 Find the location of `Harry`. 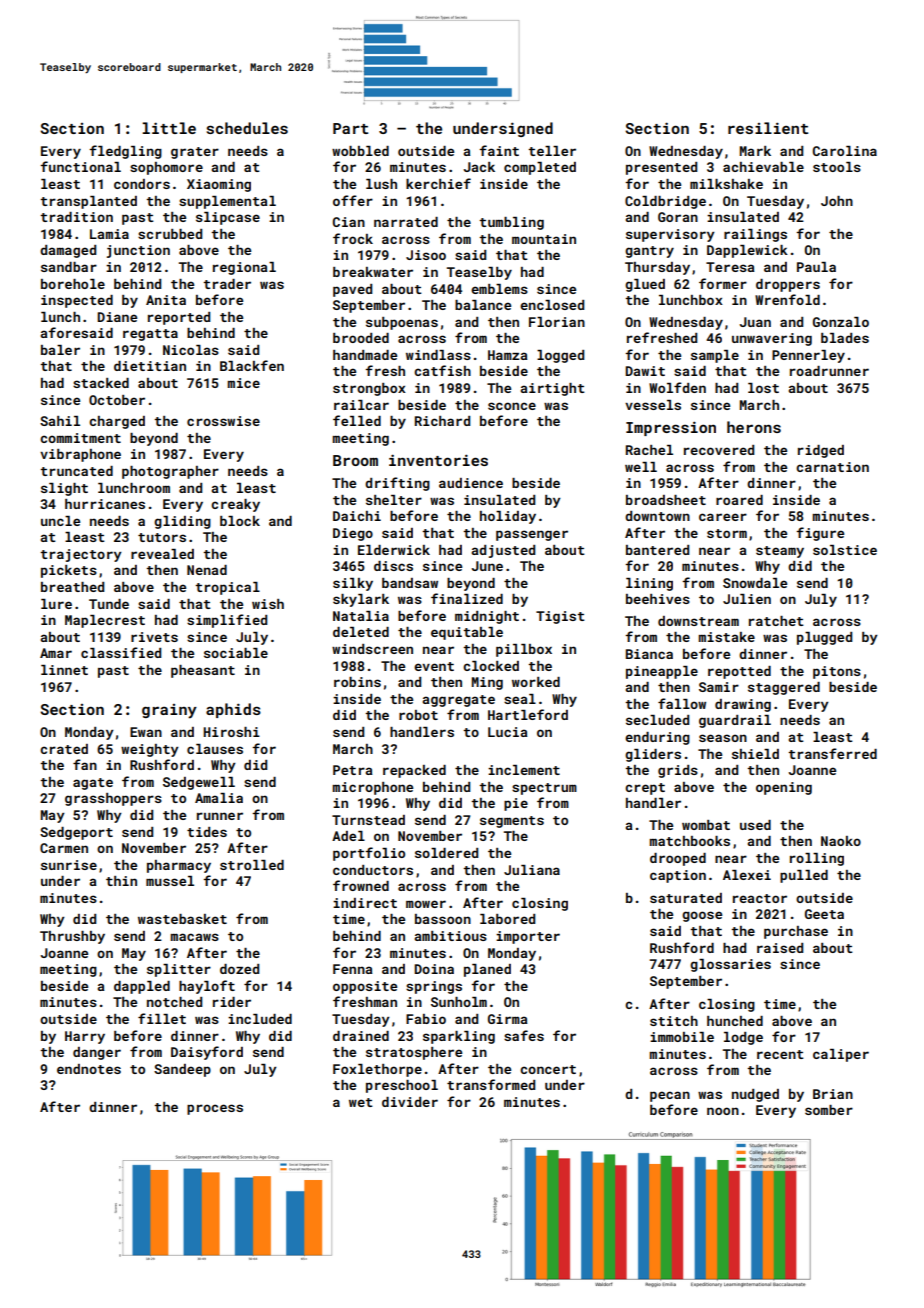

Harry is located at coordinates (85, 1037).
